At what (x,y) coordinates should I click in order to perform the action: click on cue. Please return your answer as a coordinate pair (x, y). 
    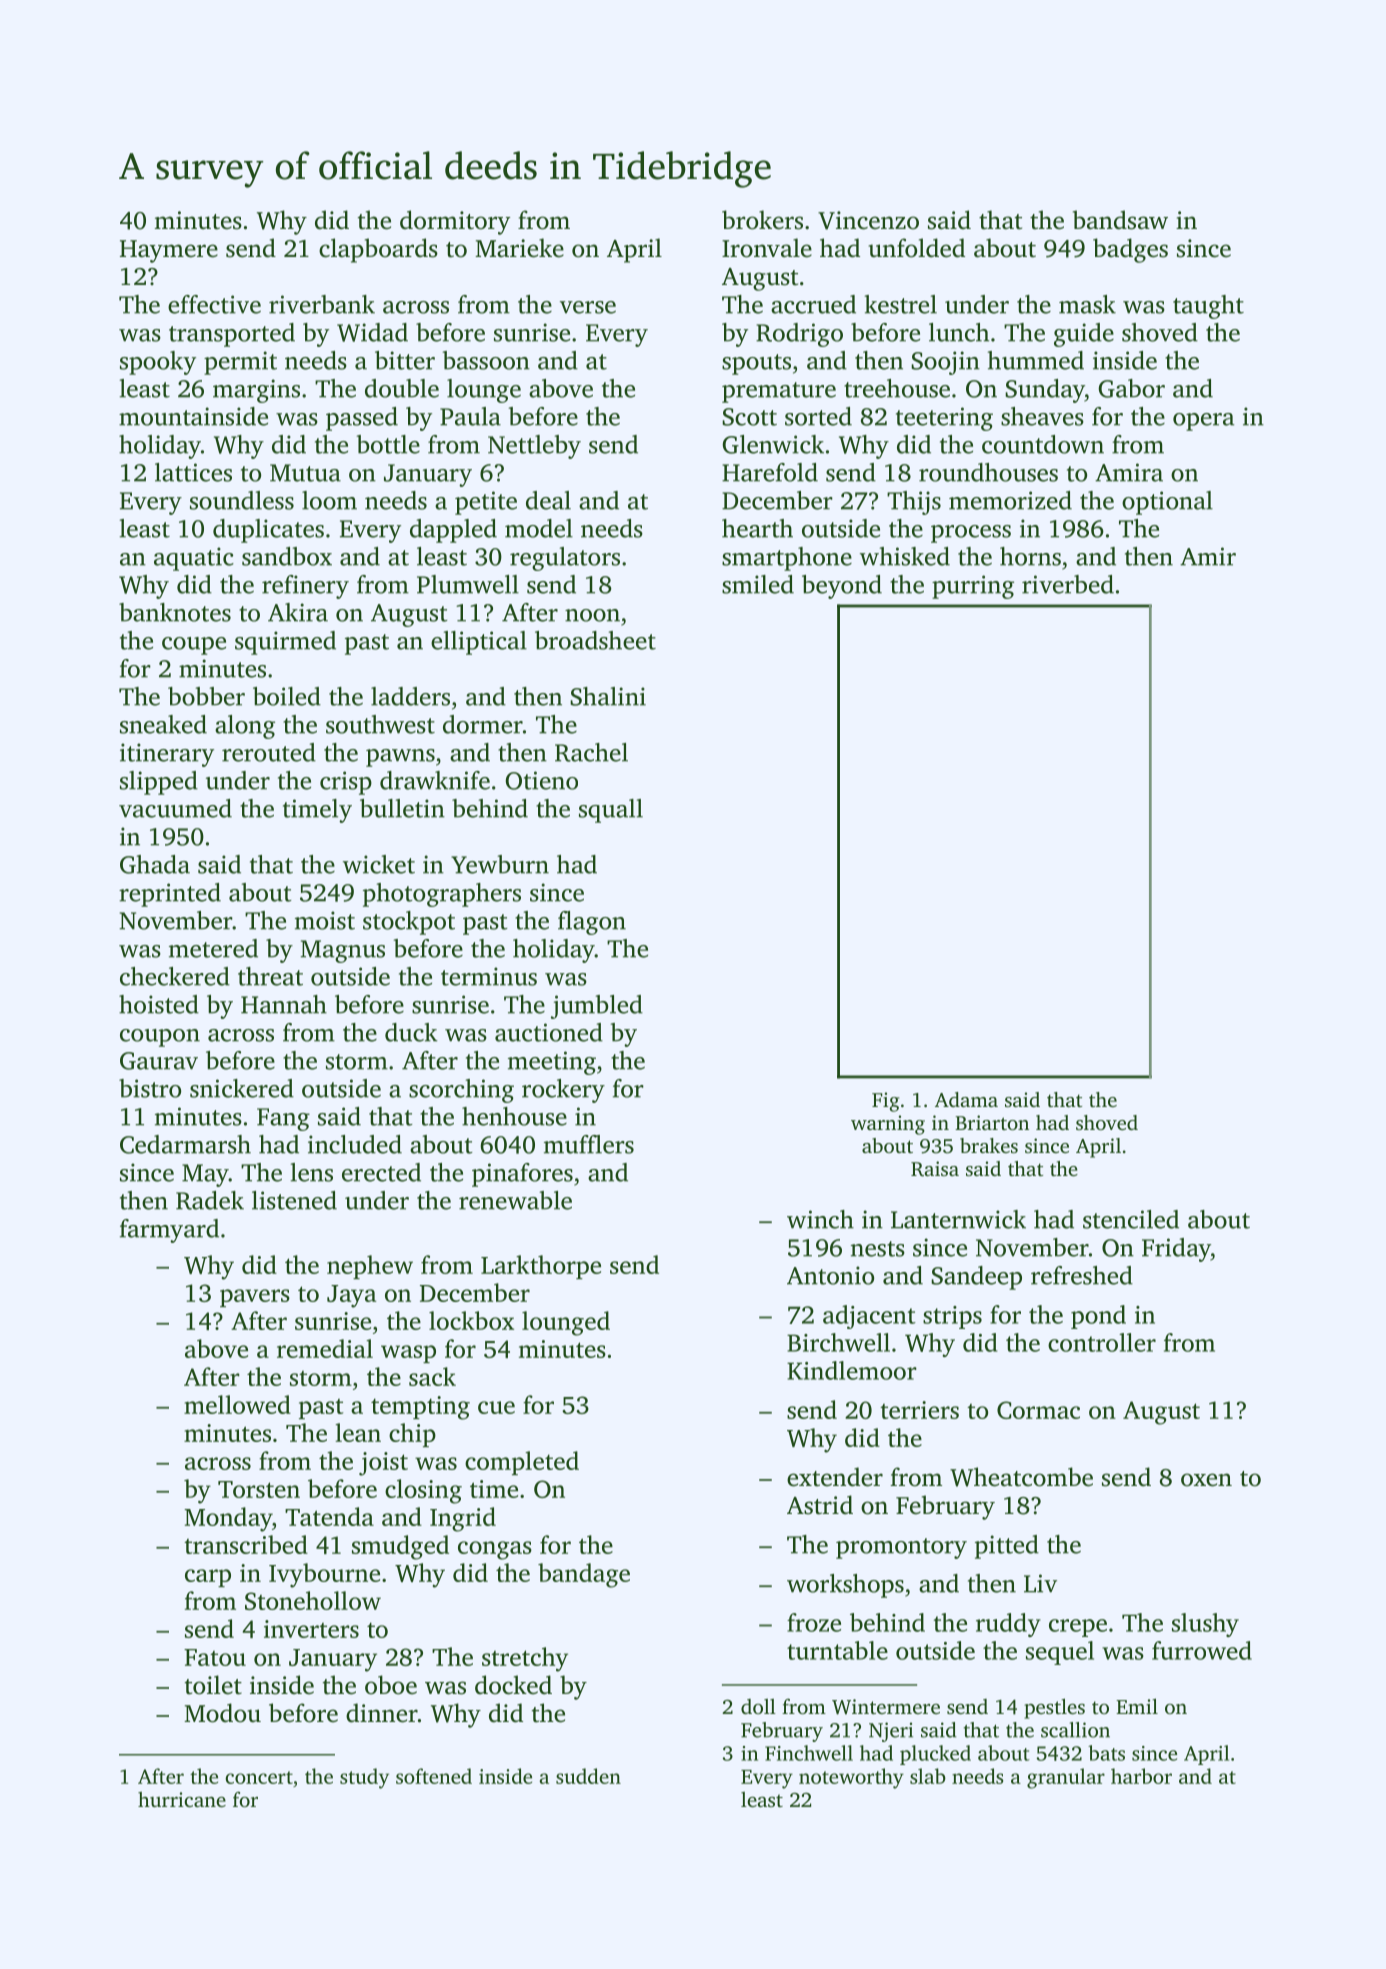
    Looking at the image, I should click on (496, 1407).
